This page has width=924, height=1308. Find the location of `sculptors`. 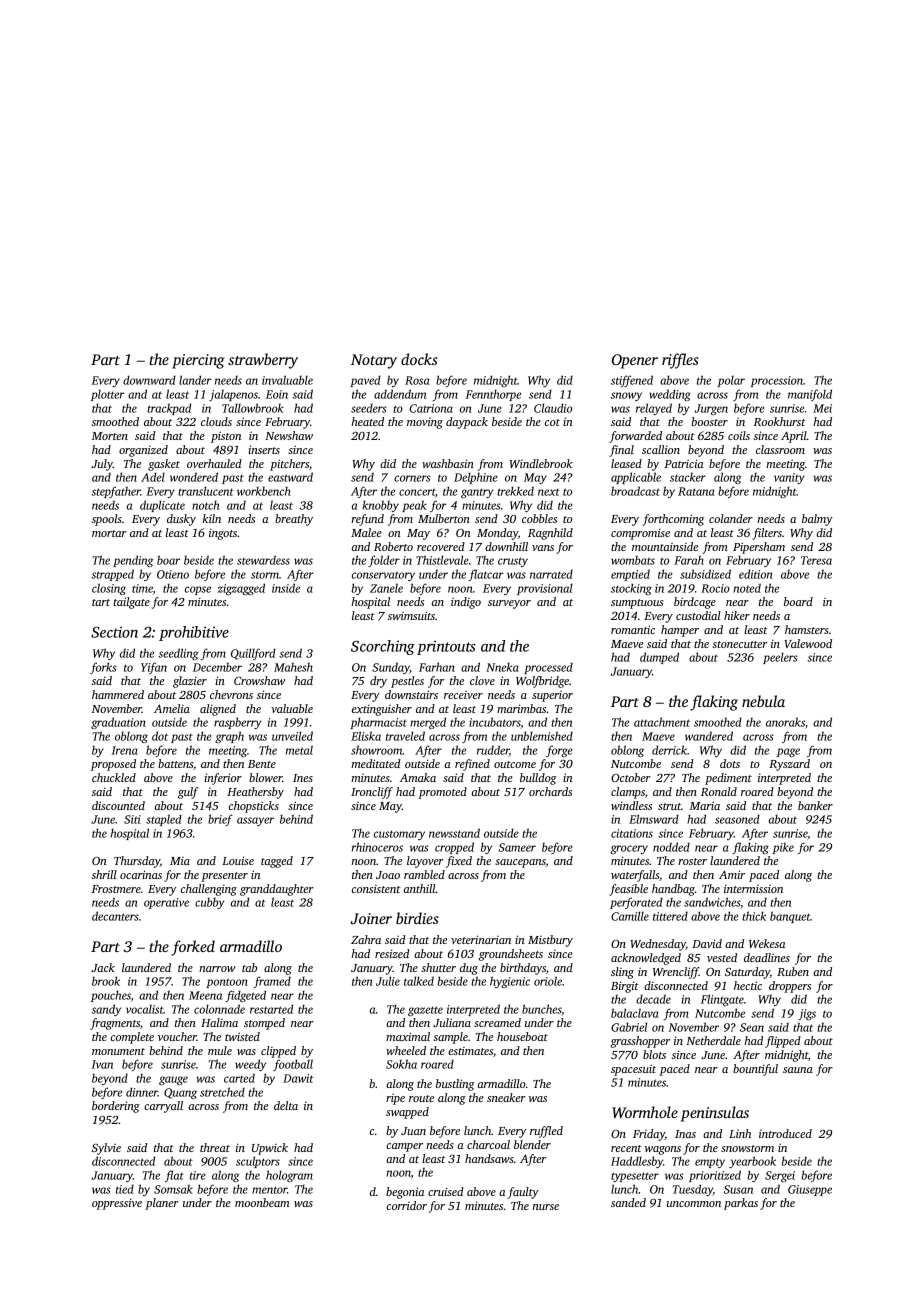

sculptors is located at coordinates (258, 1162).
